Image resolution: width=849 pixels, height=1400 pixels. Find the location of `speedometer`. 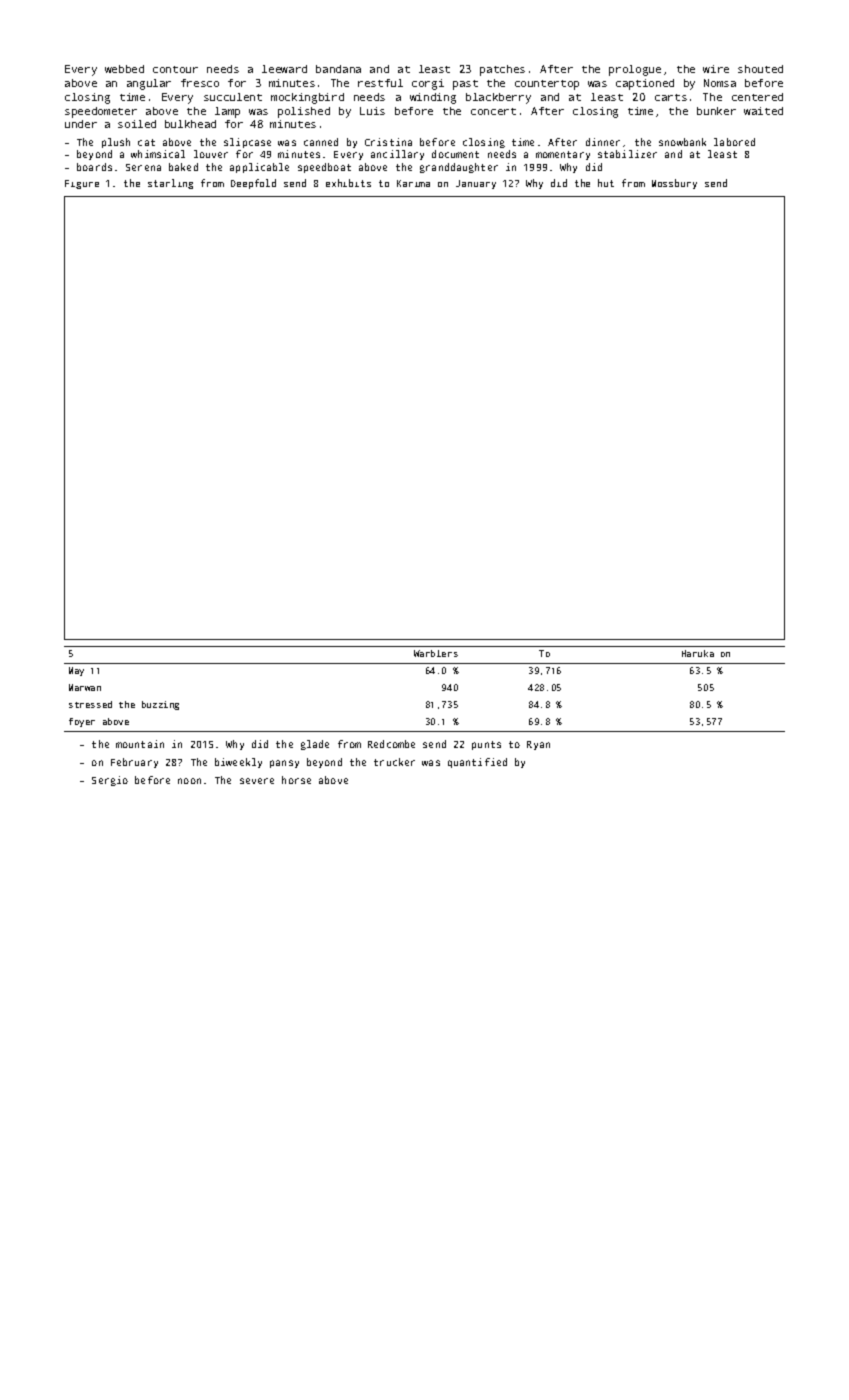

speedometer is located at coordinates (101, 112).
